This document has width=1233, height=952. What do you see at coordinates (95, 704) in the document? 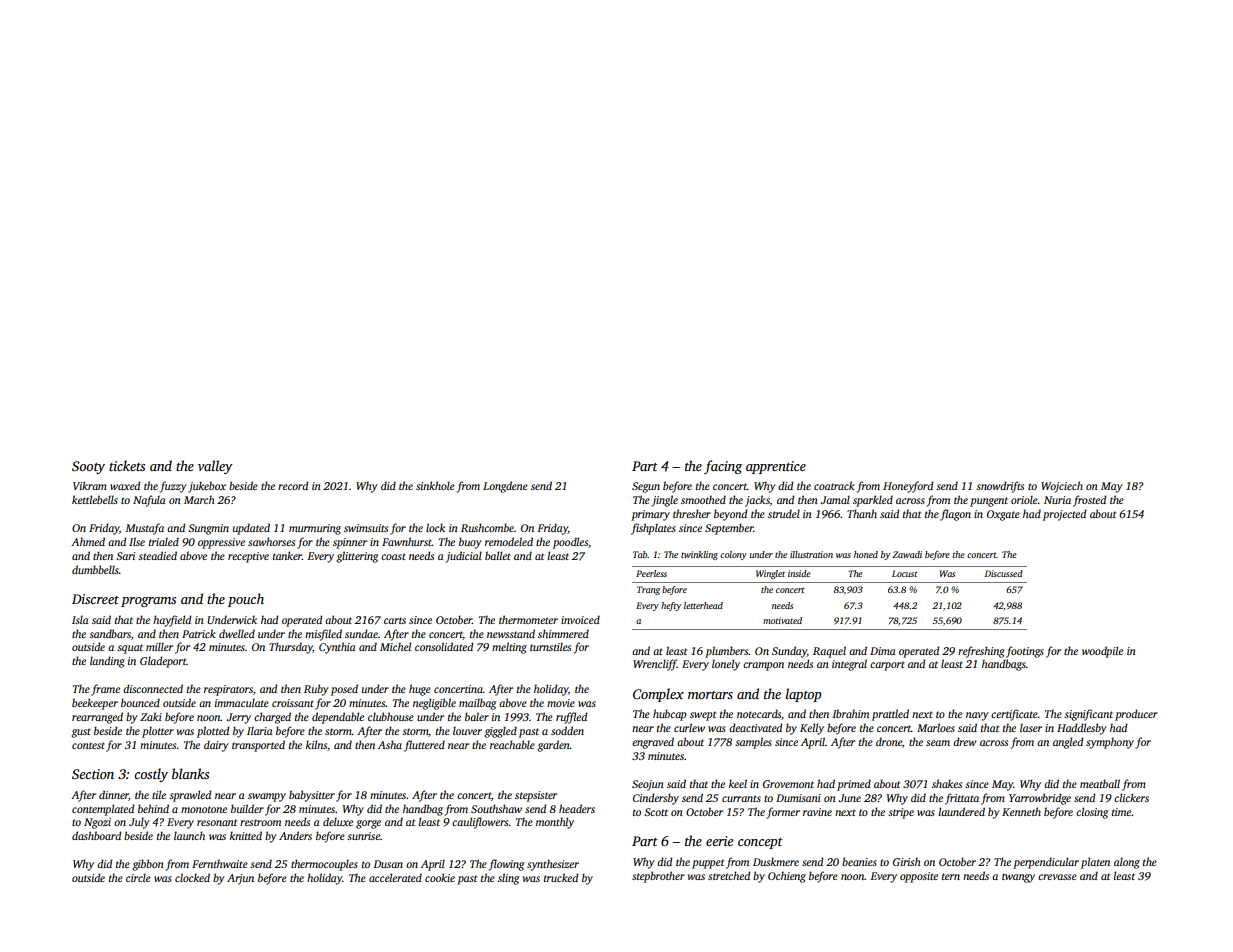
I see `beekeeper` at bounding box center [95, 704].
